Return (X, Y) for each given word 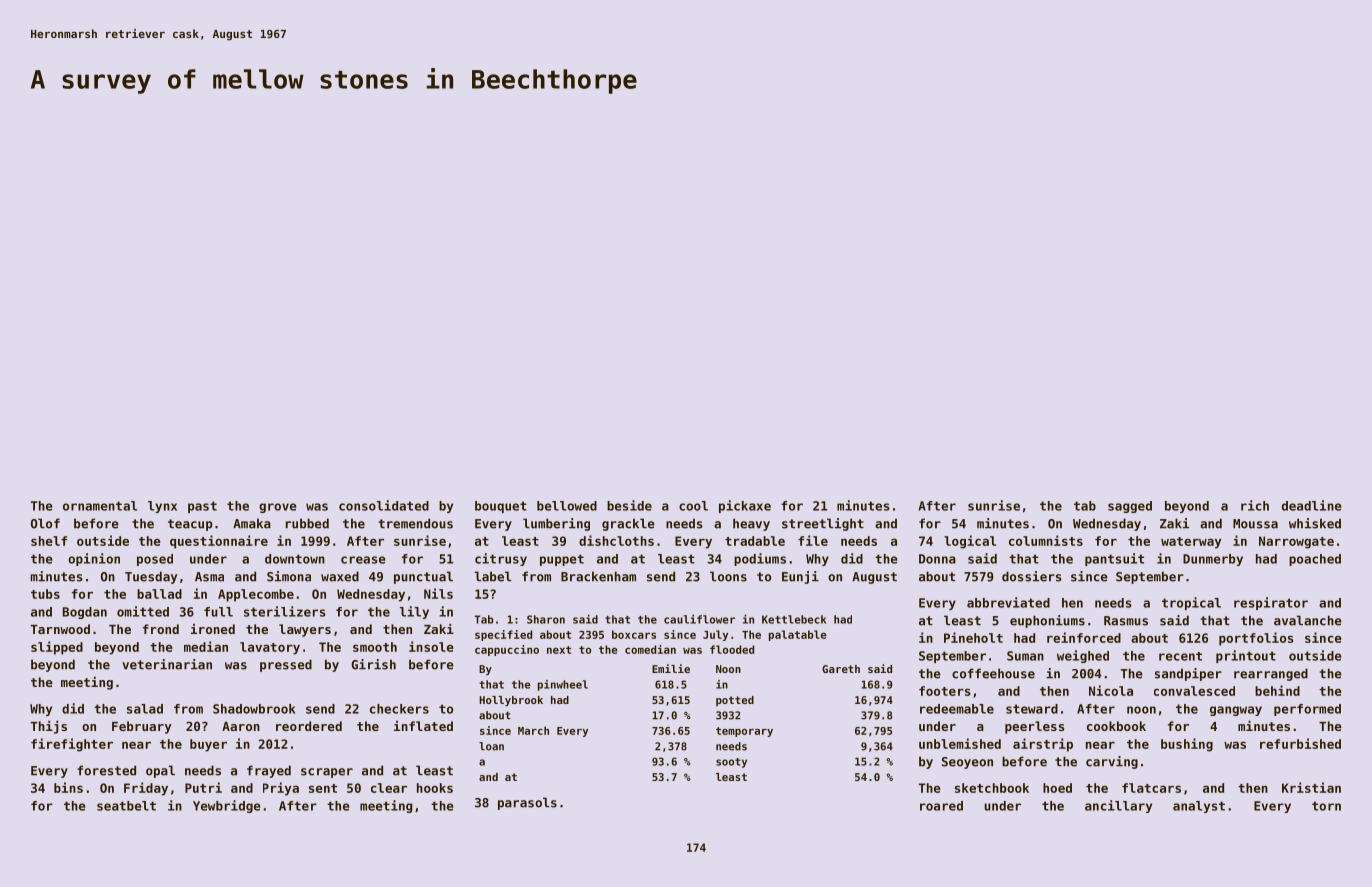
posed (155, 560)
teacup (190, 525)
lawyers (305, 630)
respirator (1271, 603)
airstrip (1043, 745)
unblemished (960, 743)
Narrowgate (1296, 542)
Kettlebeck (794, 619)
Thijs (49, 727)
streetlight (823, 524)
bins (68, 787)
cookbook (1116, 726)
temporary (744, 732)
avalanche (1308, 620)
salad (145, 709)
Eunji (800, 577)
